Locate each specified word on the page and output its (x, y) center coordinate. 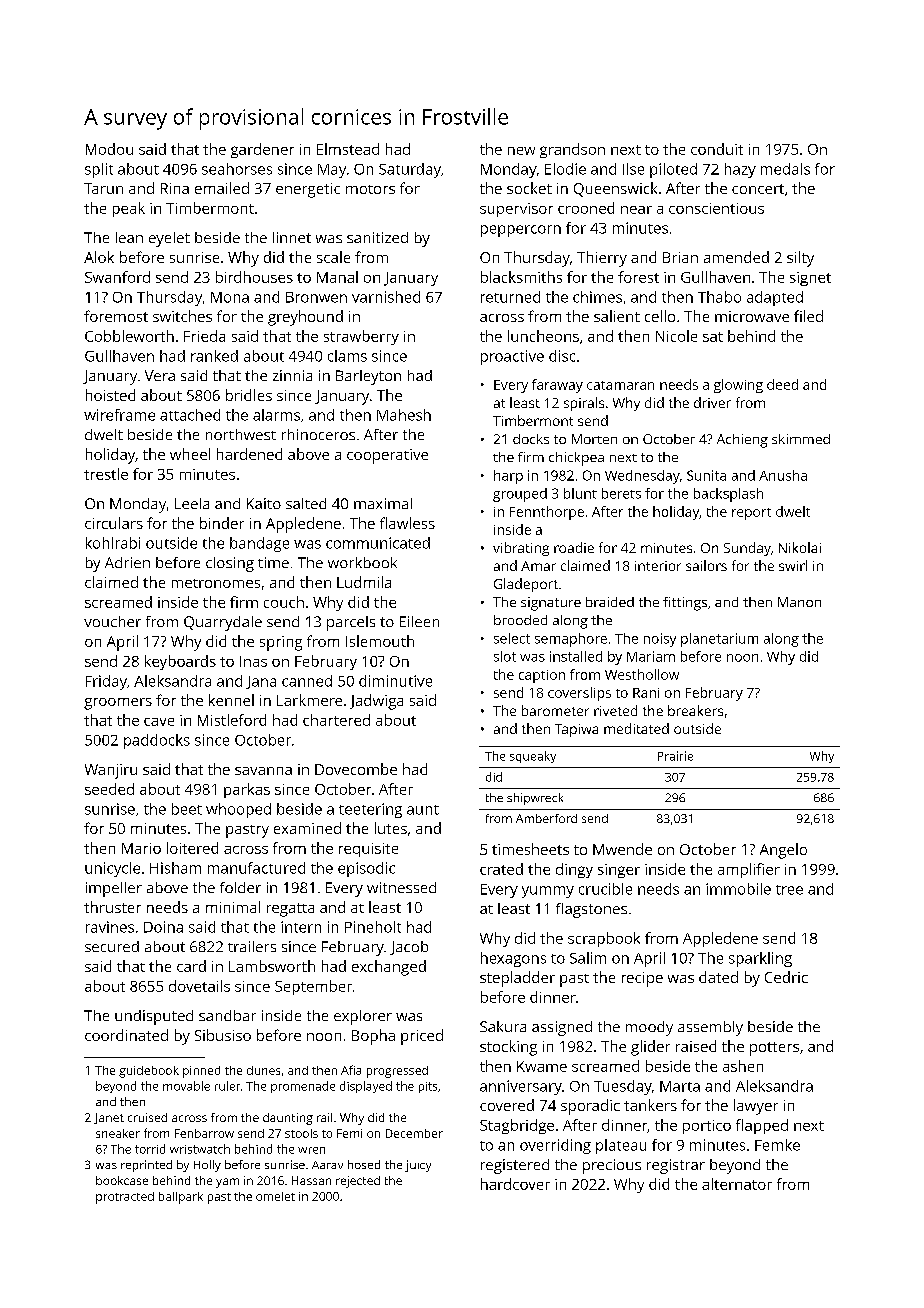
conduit (717, 149)
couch (284, 602)
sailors (706, 565)
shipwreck (535, 799)
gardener (262, 150)
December (414, 1133)
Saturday (410, 170)
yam (227, 1183)
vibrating (521, 549)
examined (307, 828)
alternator (737, 1184)
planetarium (719, 640)
